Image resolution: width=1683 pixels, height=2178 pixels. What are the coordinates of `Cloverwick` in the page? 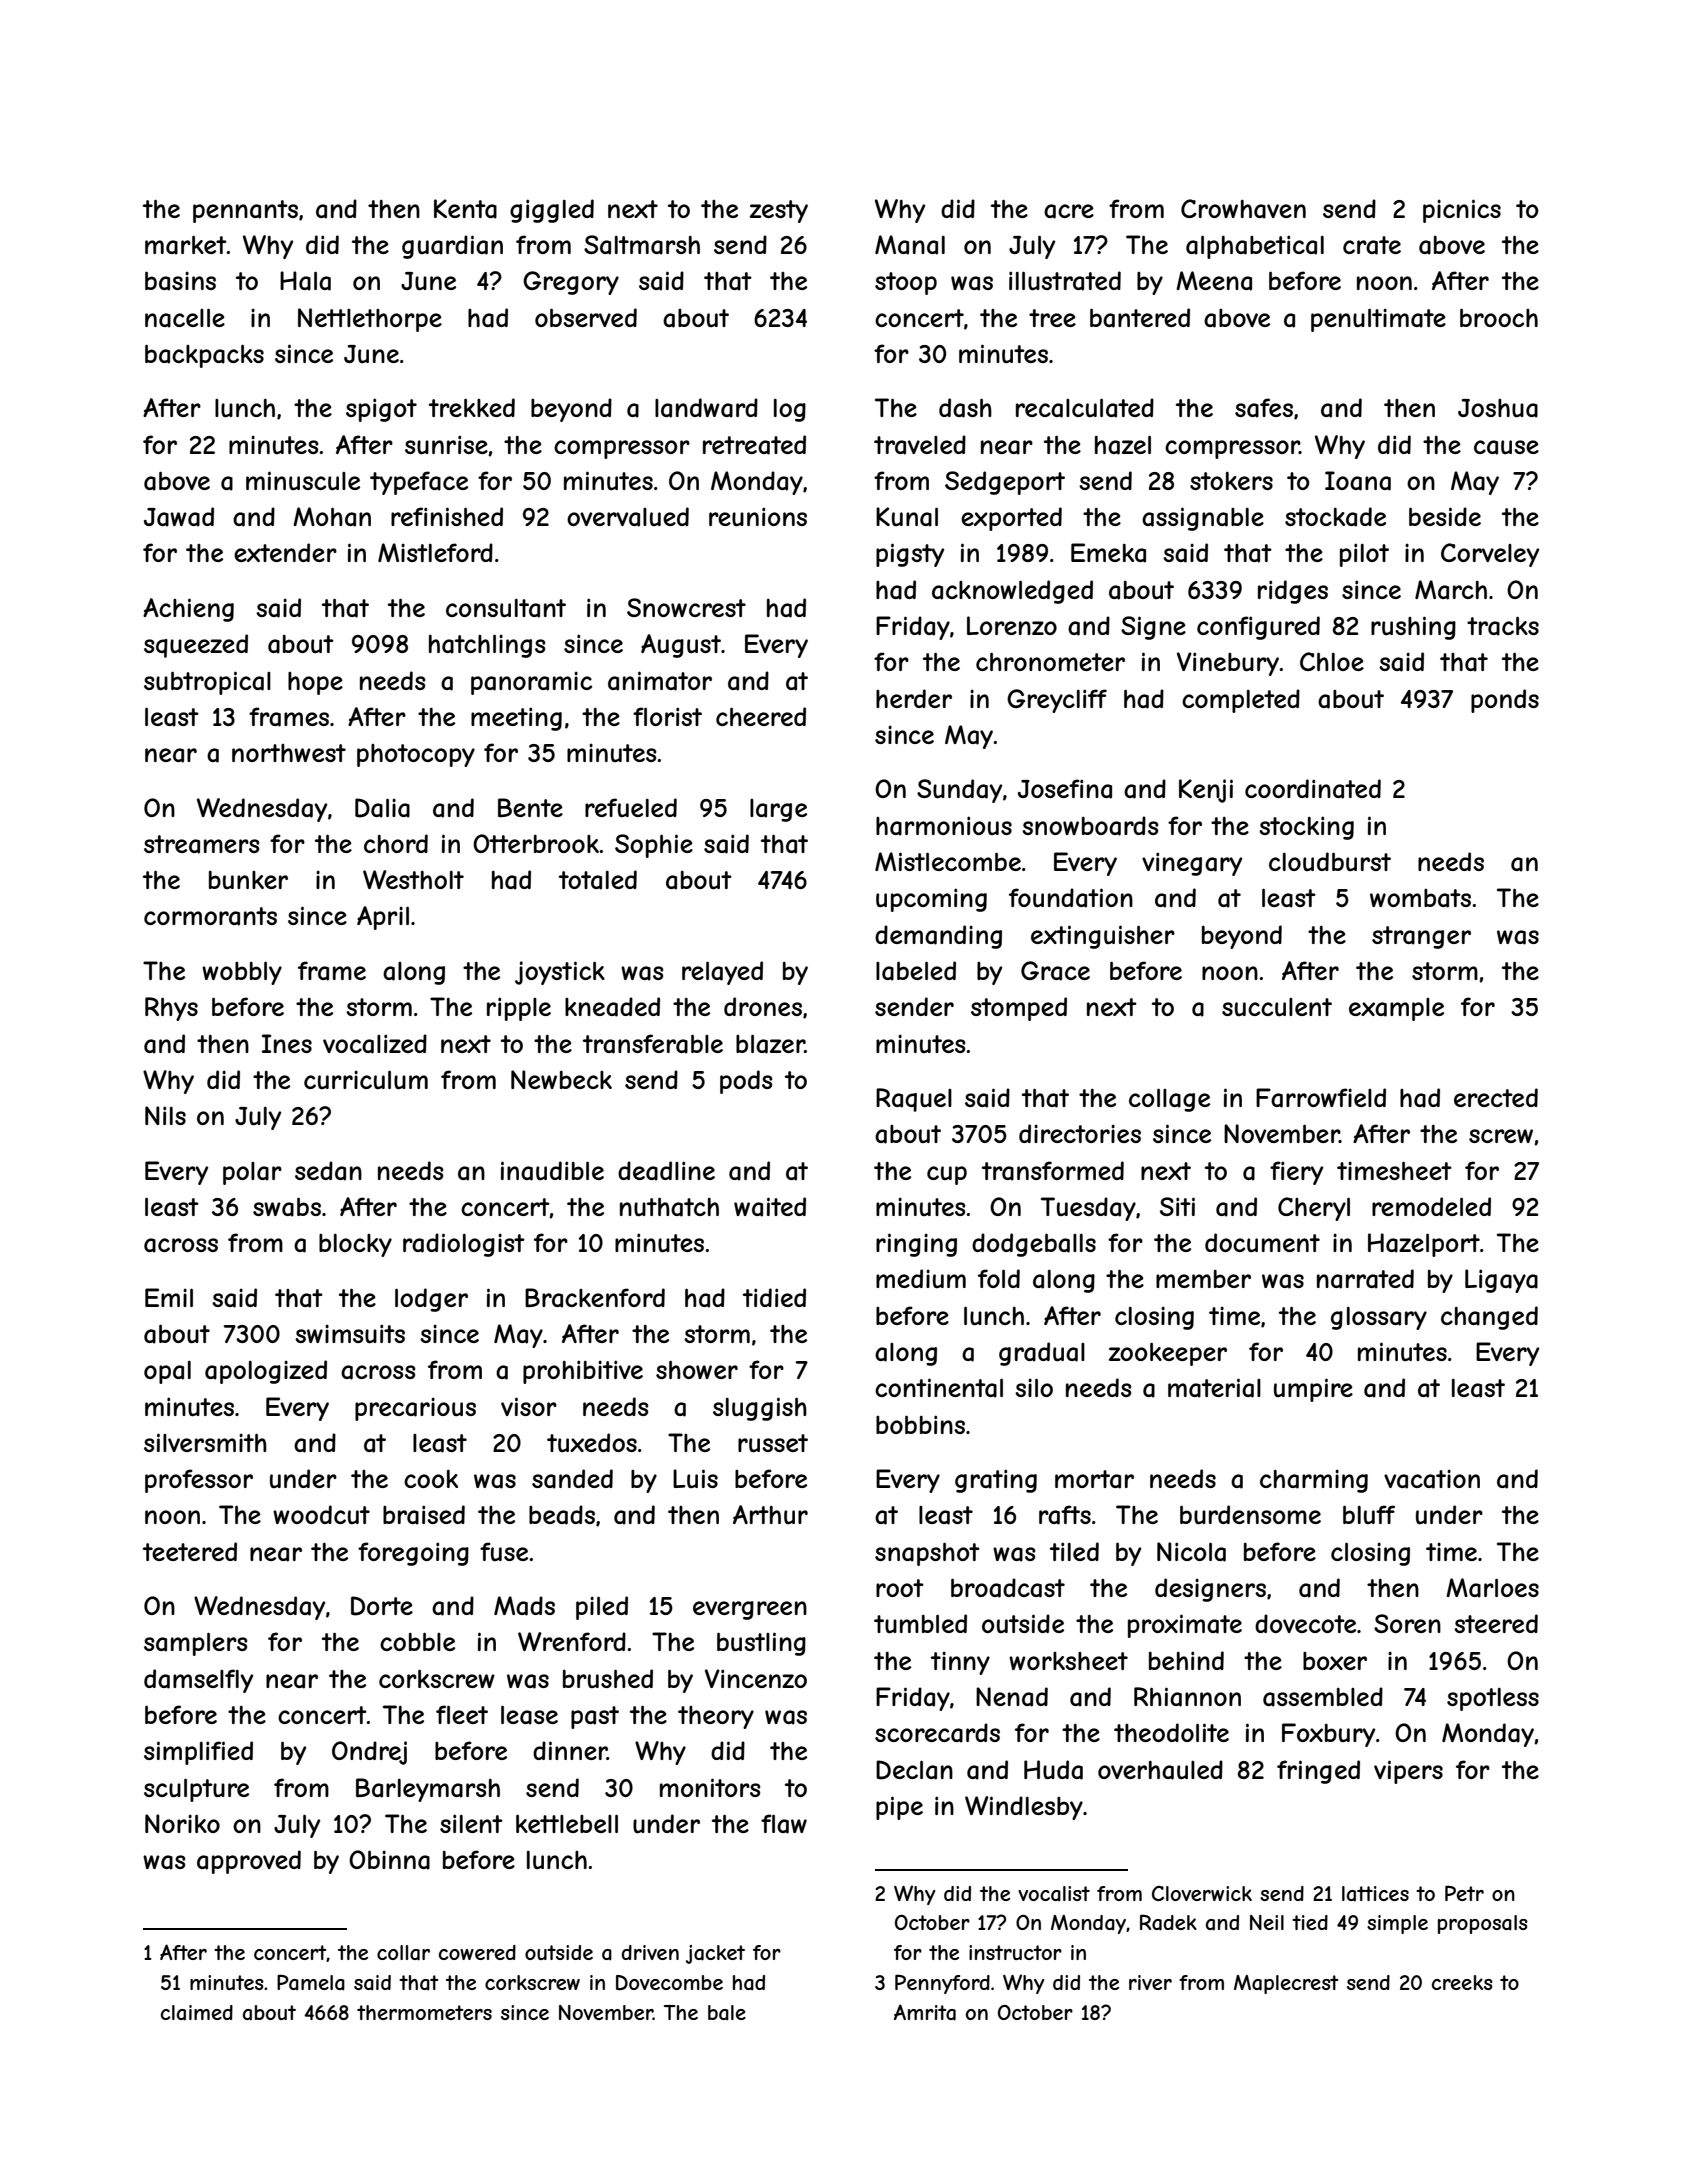 It's located at (1202, 1893).
